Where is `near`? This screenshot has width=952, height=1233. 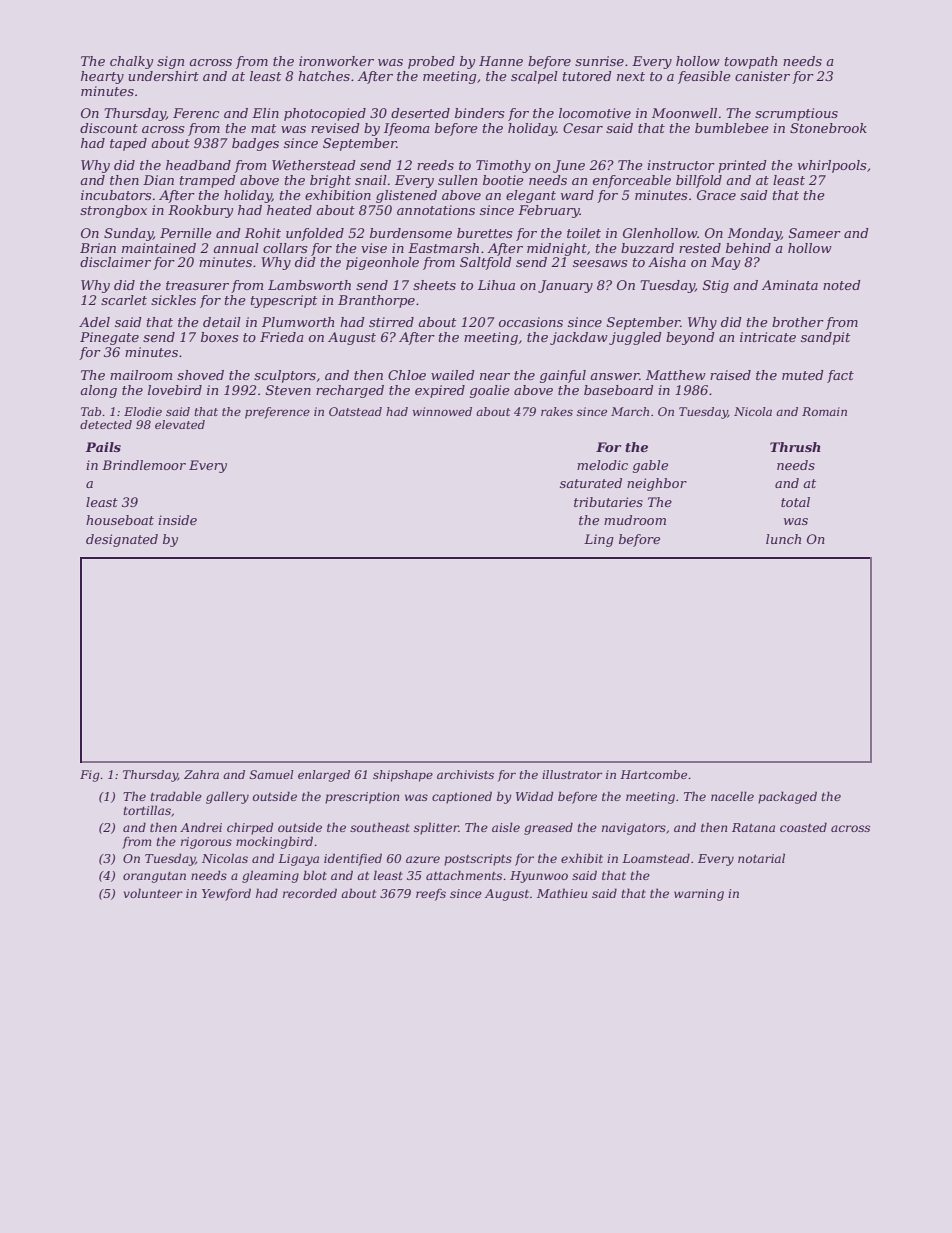
near is located at coordinates (495, 376).
